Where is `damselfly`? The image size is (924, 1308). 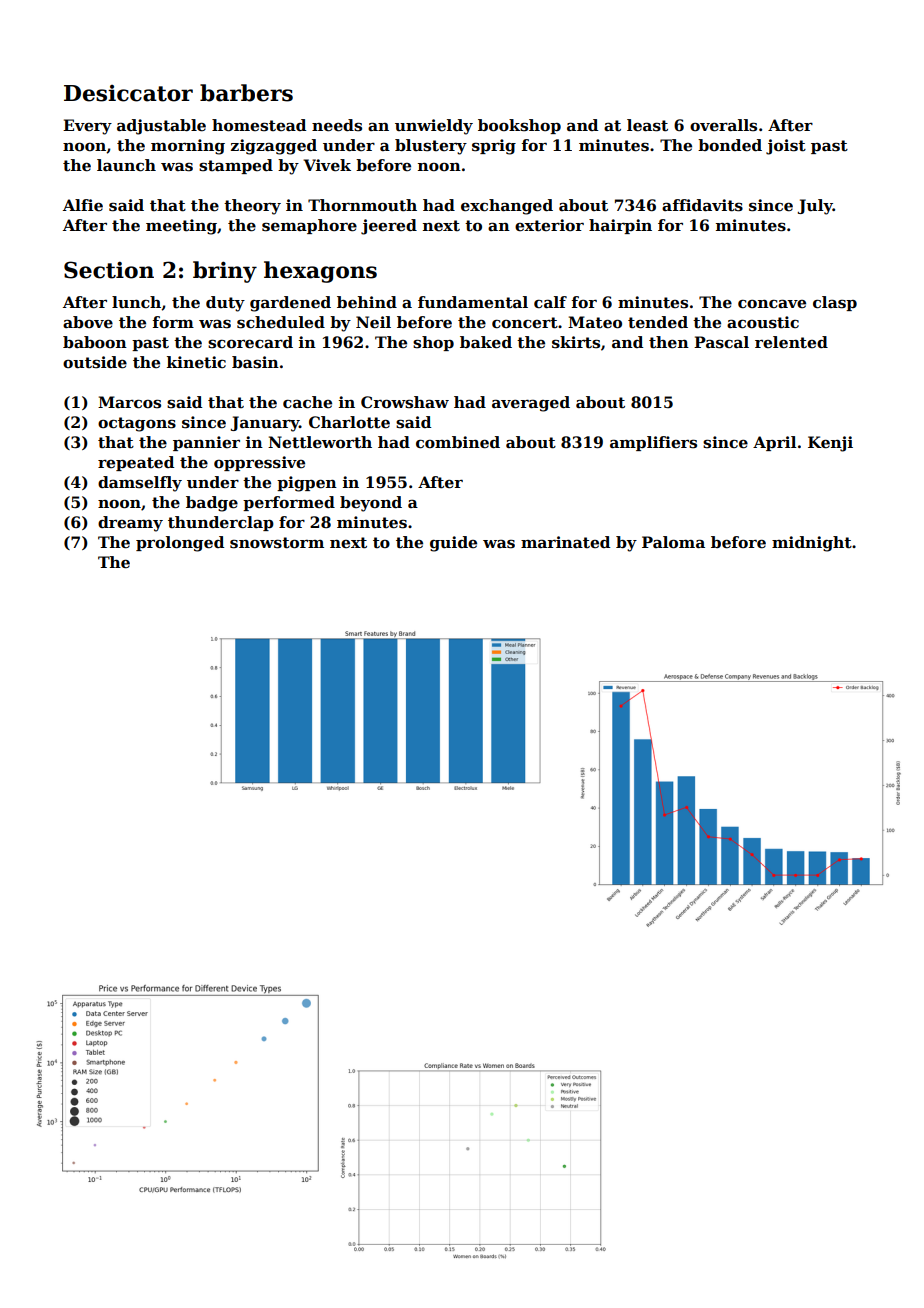 damselfly is located at coordinates (140, 484).
